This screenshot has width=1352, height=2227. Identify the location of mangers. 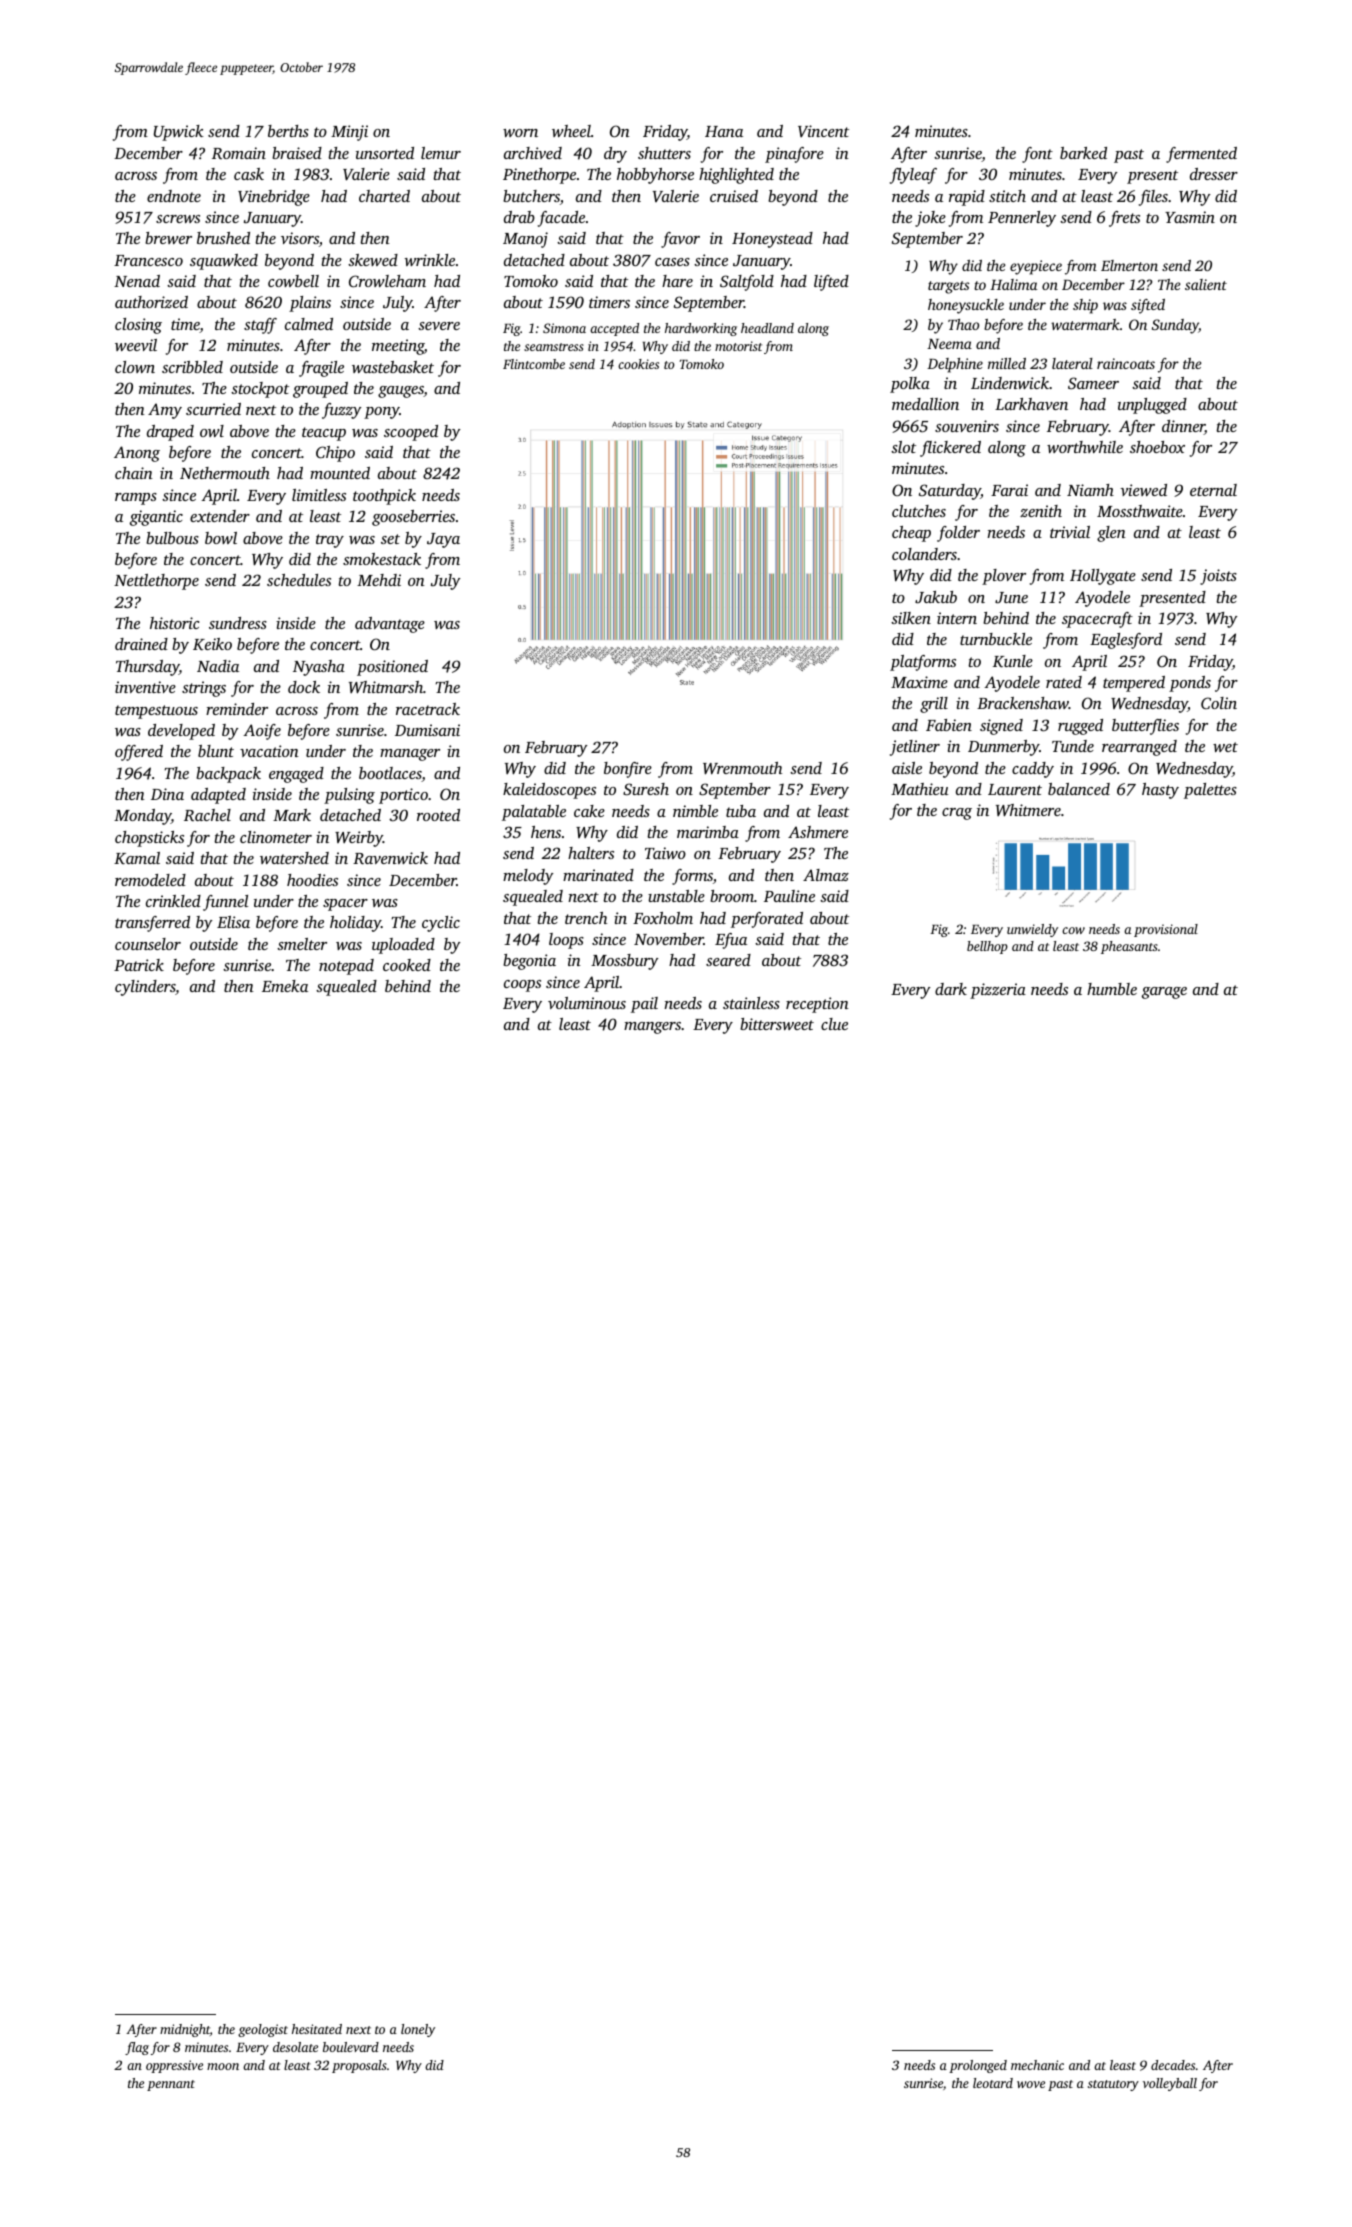
(652, 1028).
